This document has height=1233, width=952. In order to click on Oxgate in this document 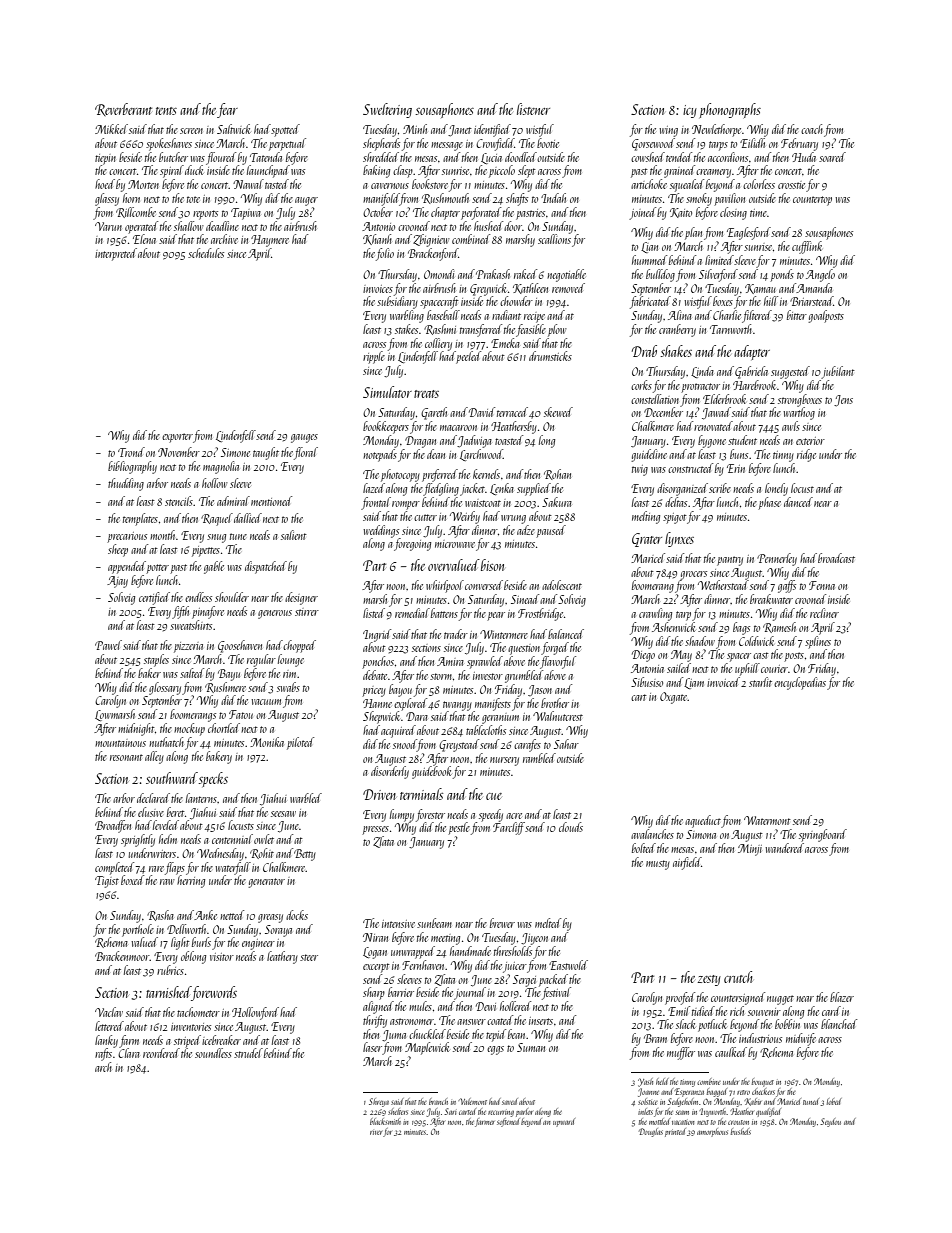, I will do `click(674, 698)`.
